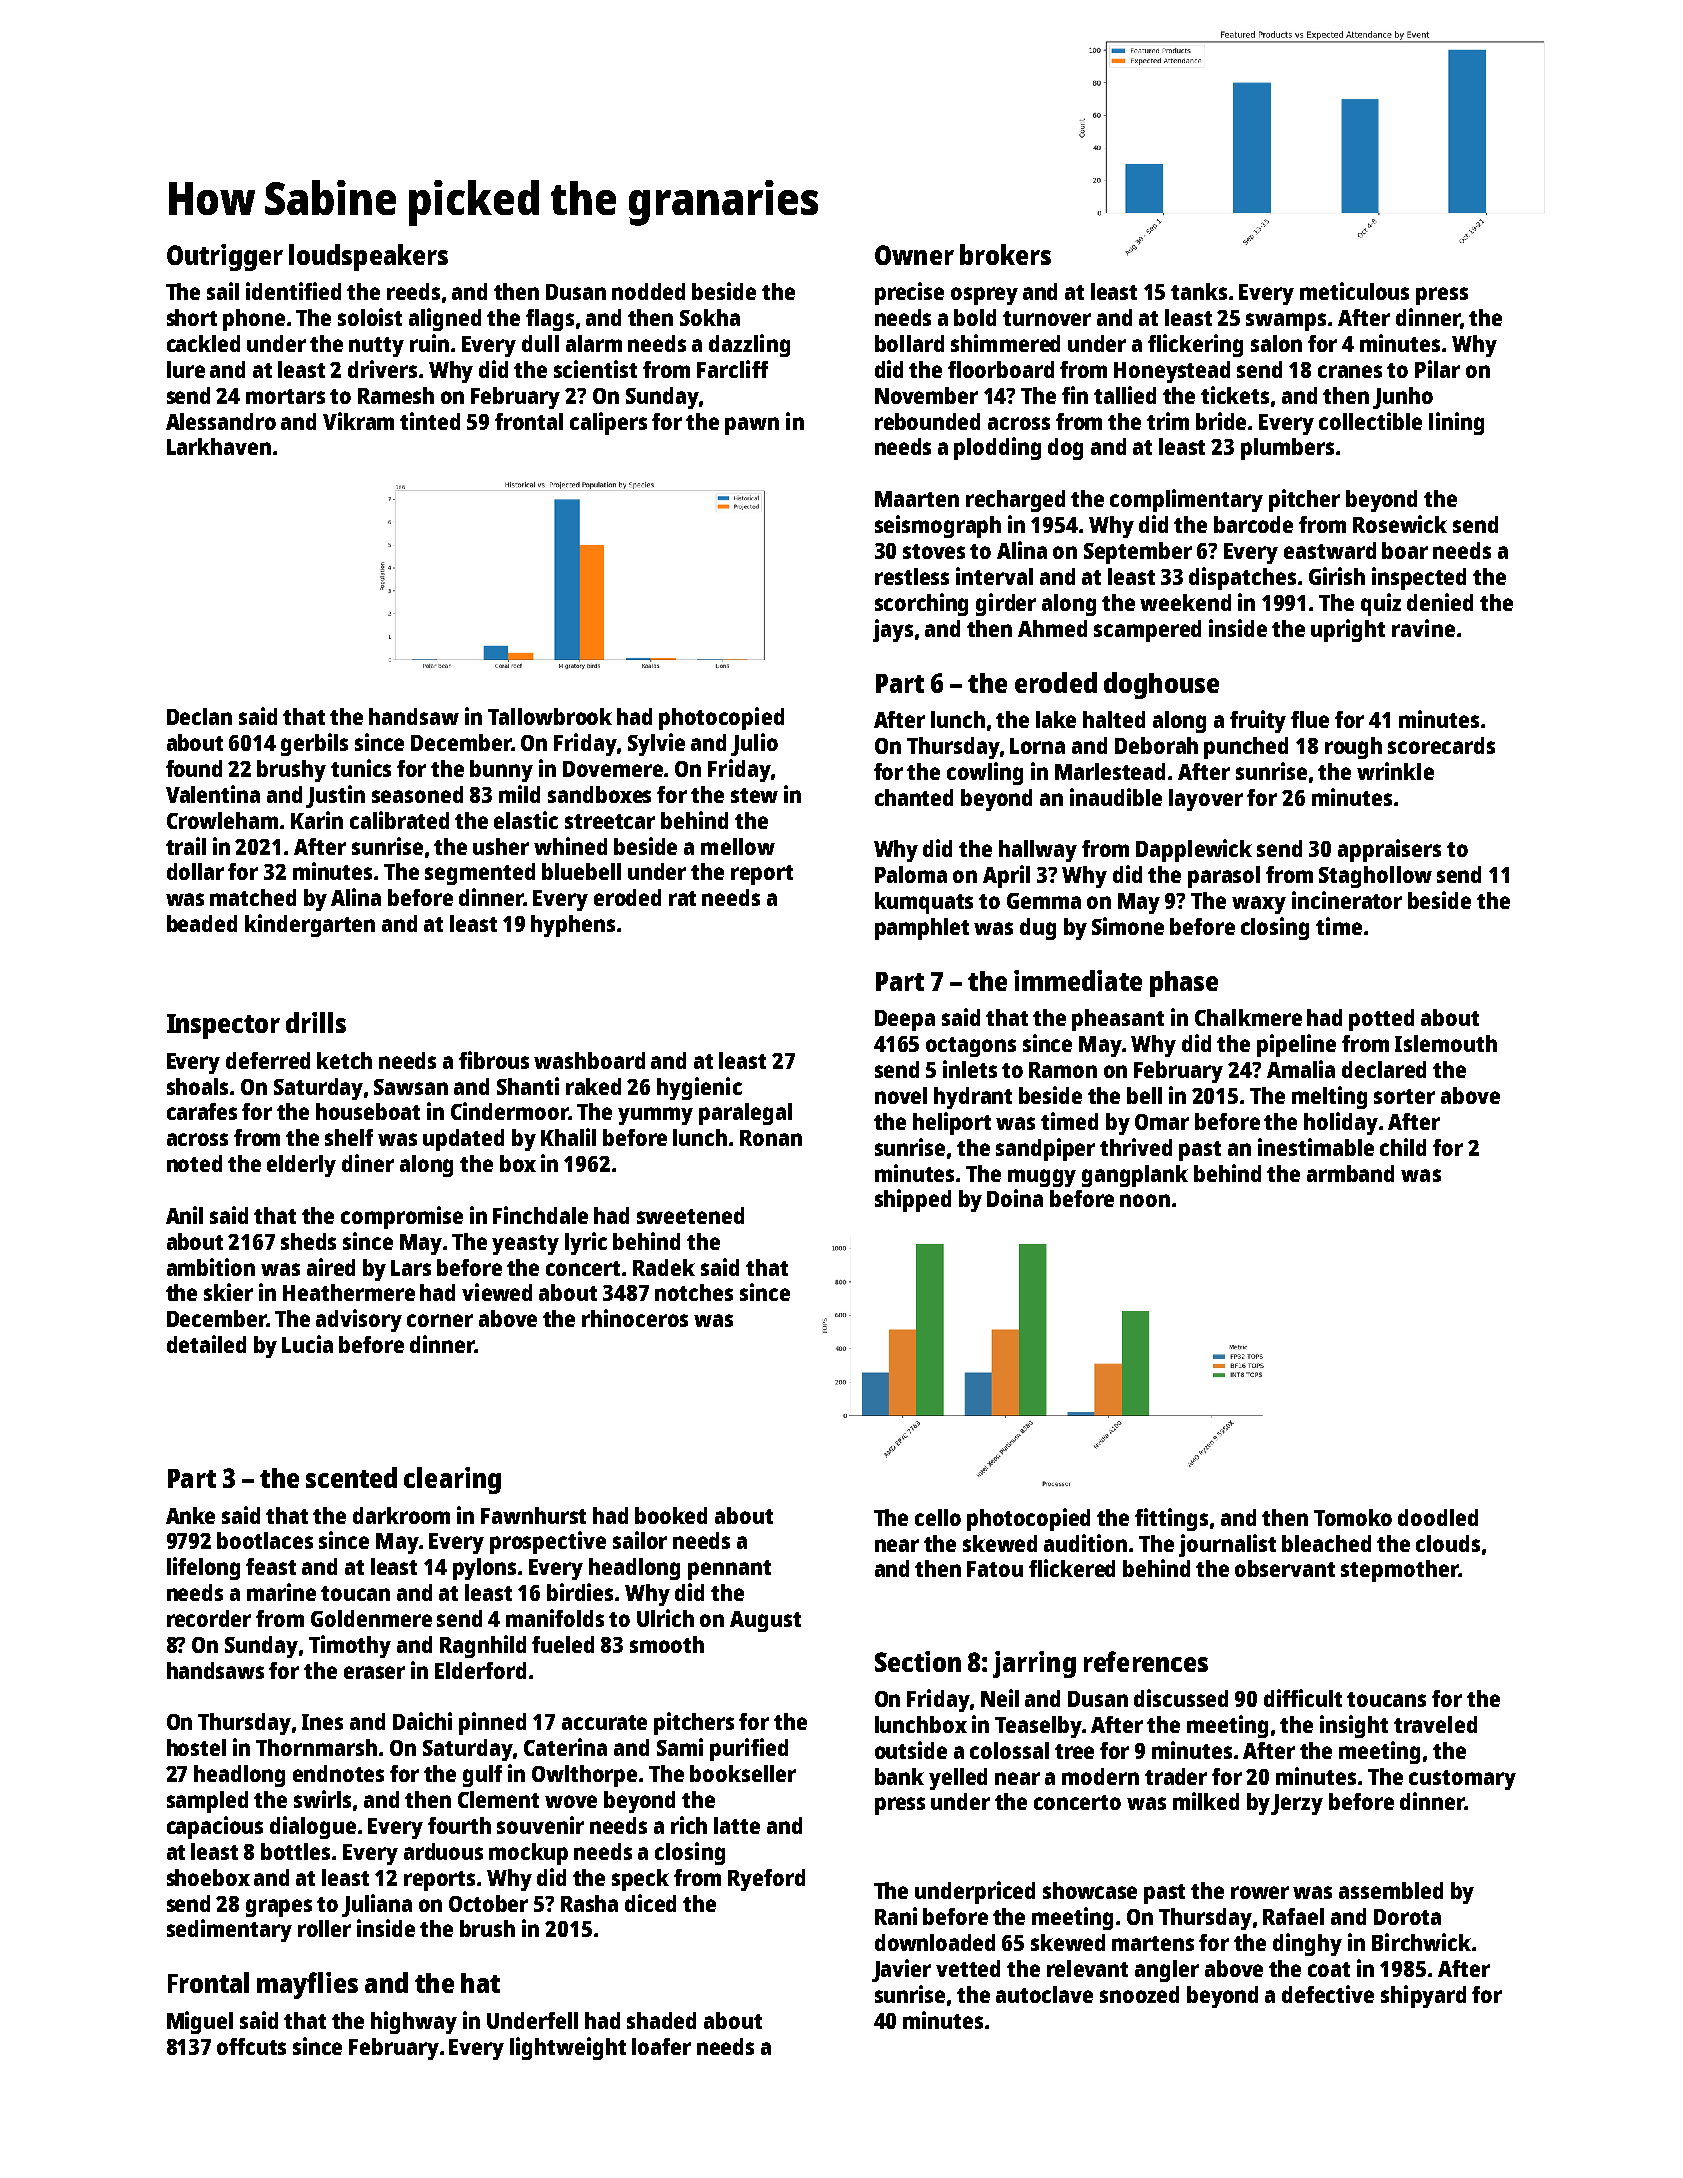 The height and width of the image is (2178, 1683). What do you see at coordinates (1423, 1996) in the image?
I see `shipyard` at bounding box center [1423, 1996].
